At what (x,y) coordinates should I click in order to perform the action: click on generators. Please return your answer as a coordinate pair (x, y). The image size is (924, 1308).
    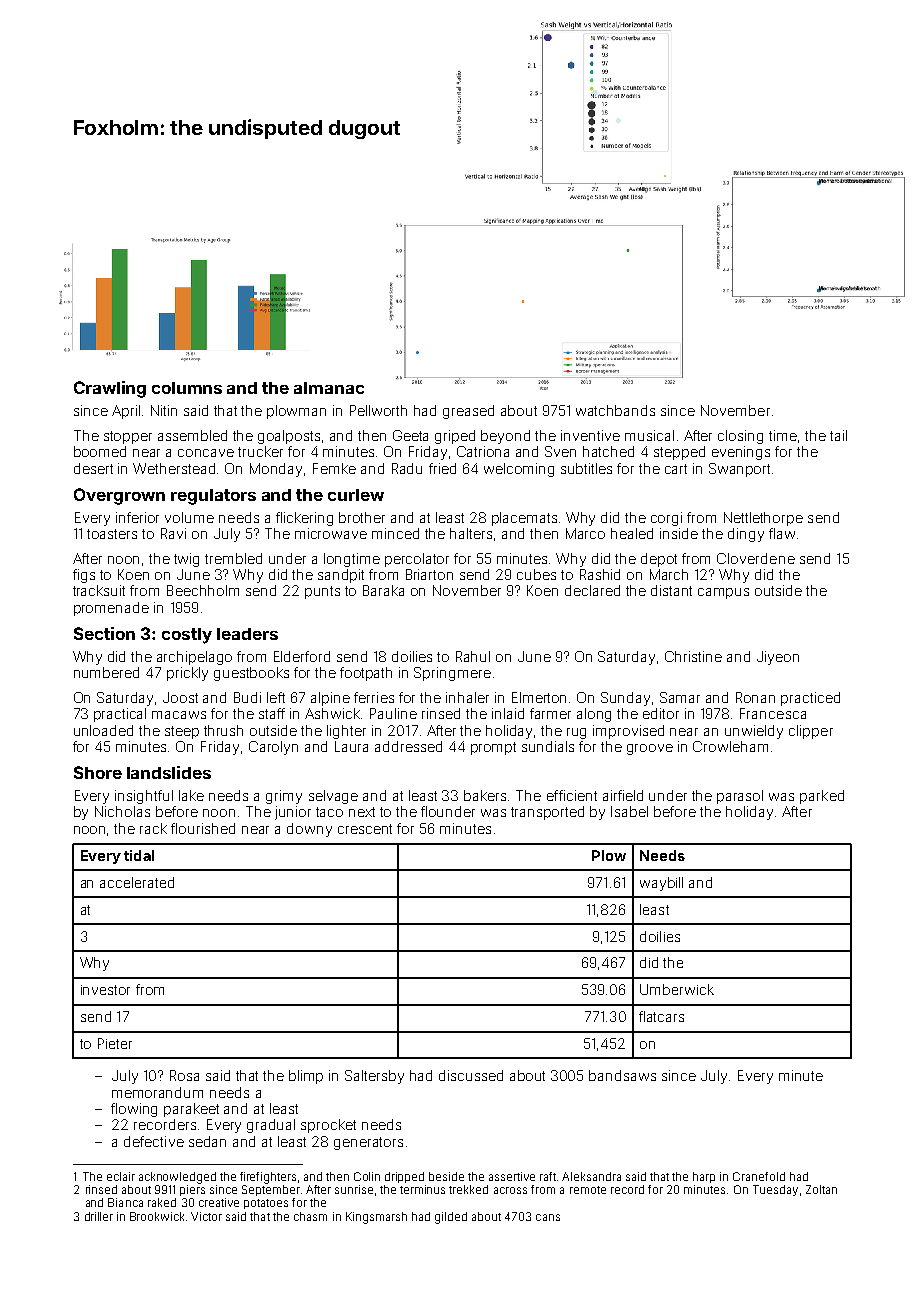
    Looking at the image, I should click on (368, 1143).
